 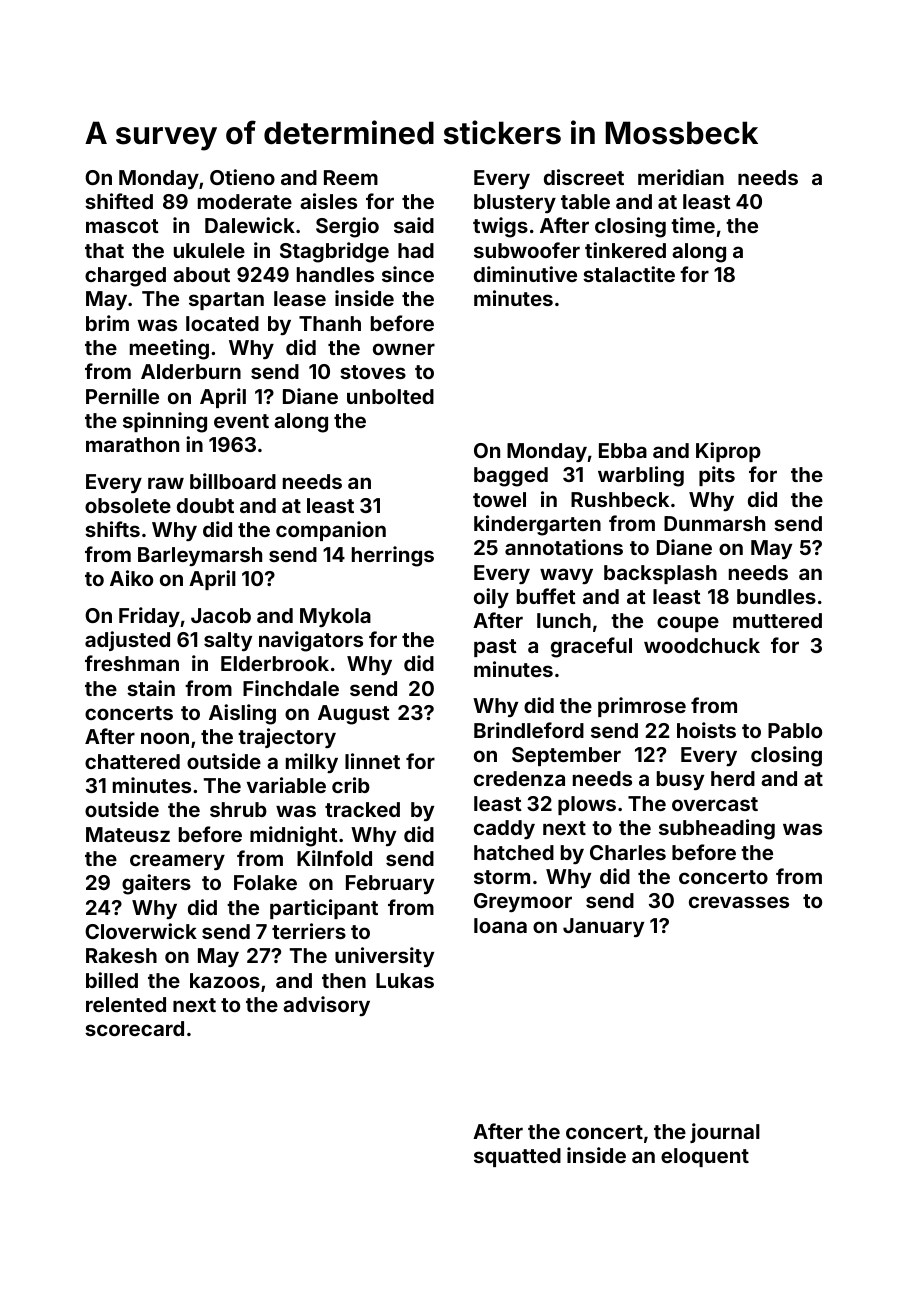 I want to click on hoists, so click(x=706, y=730).
